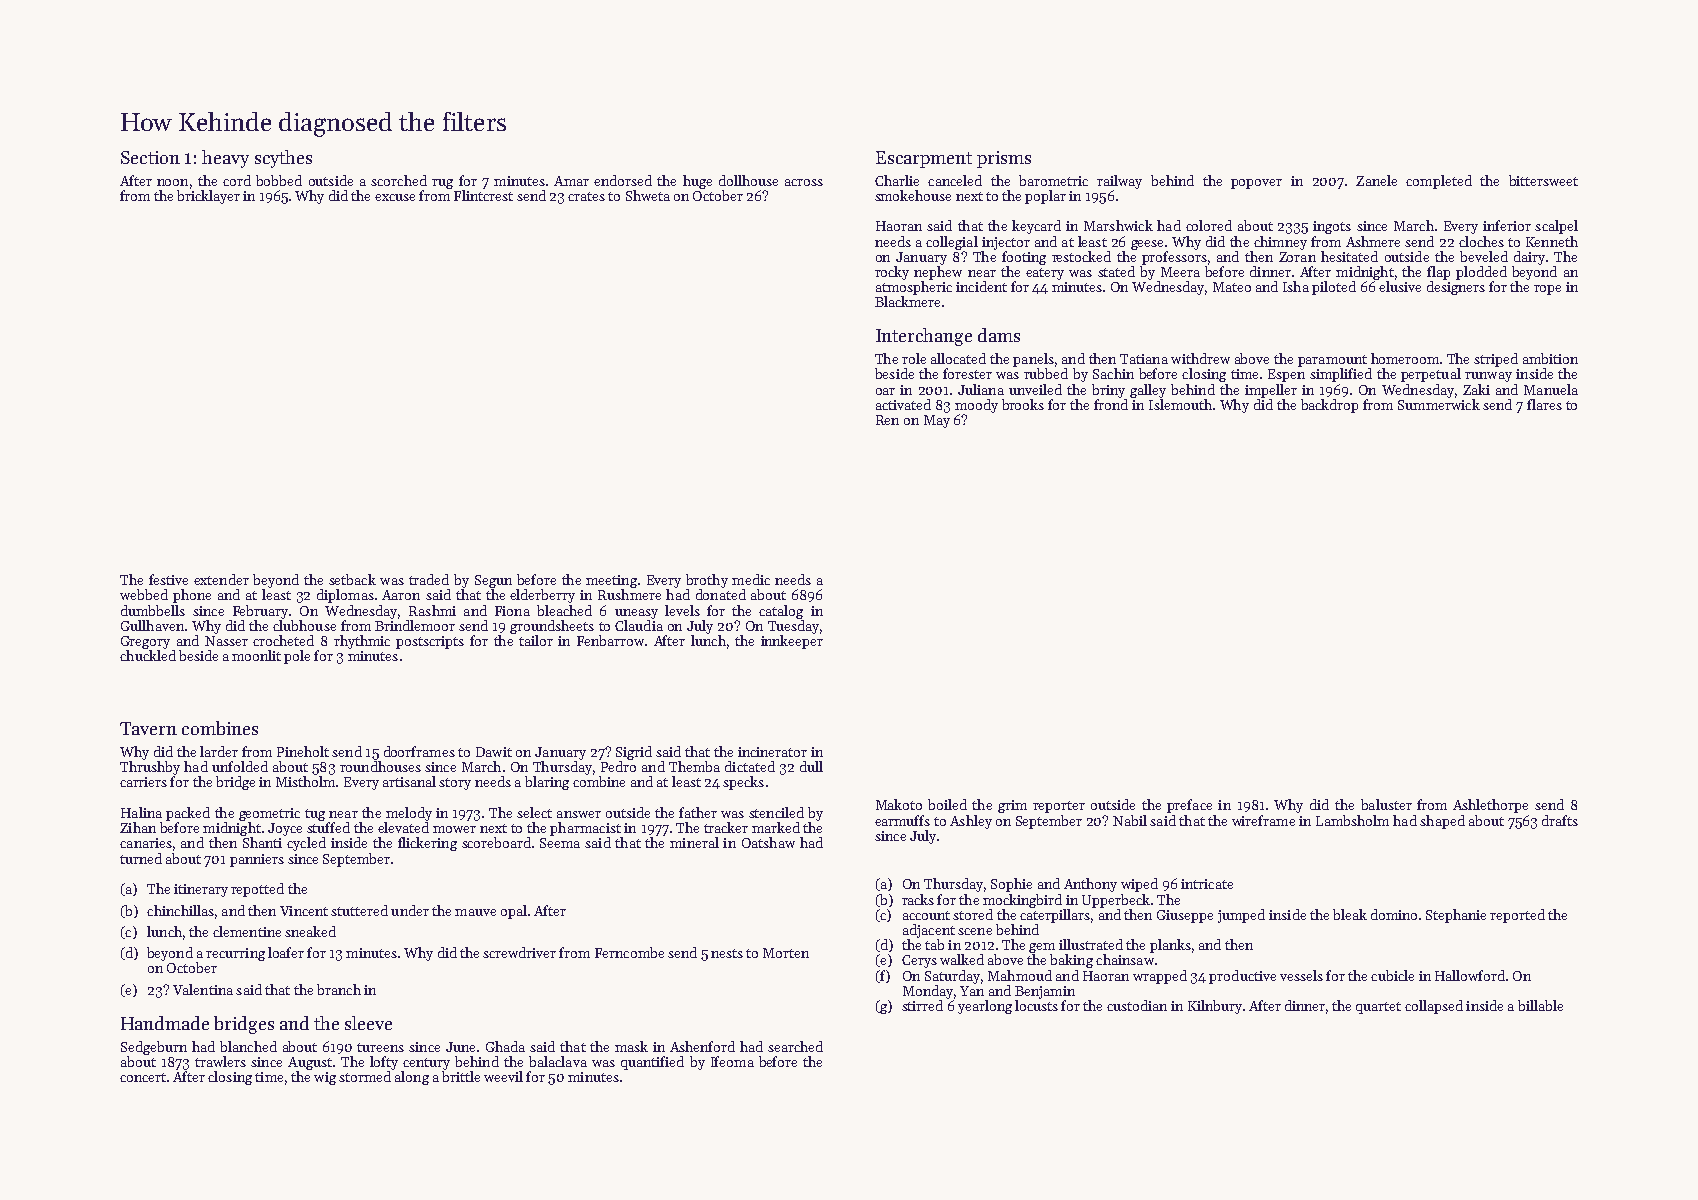 This screenshot has height=1200, width=1698. Describe the element at coordinates (1543, 180) in the screenshot. I see `bittersweet` at that location.
